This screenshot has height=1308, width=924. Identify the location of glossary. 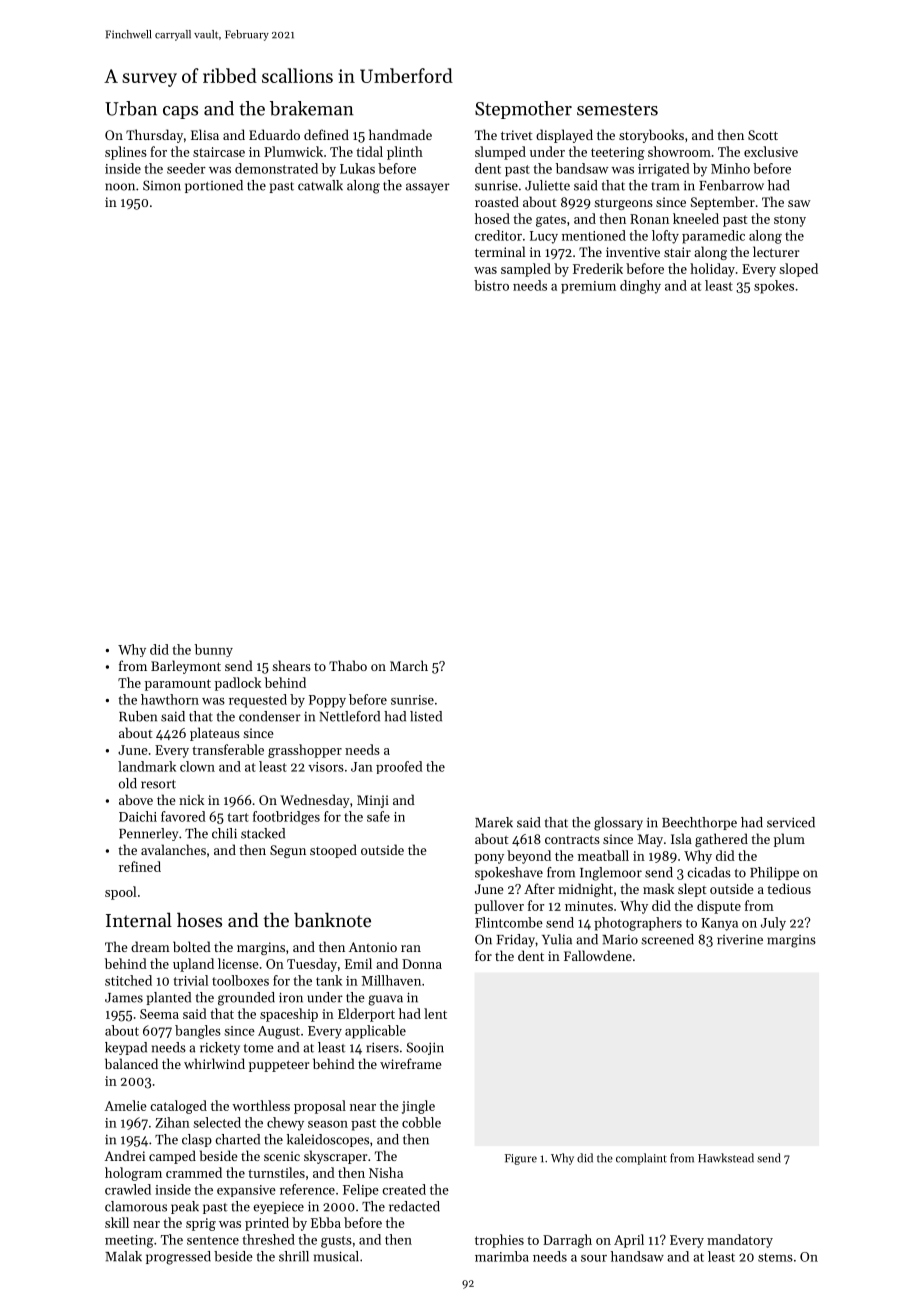
(618, 824).
